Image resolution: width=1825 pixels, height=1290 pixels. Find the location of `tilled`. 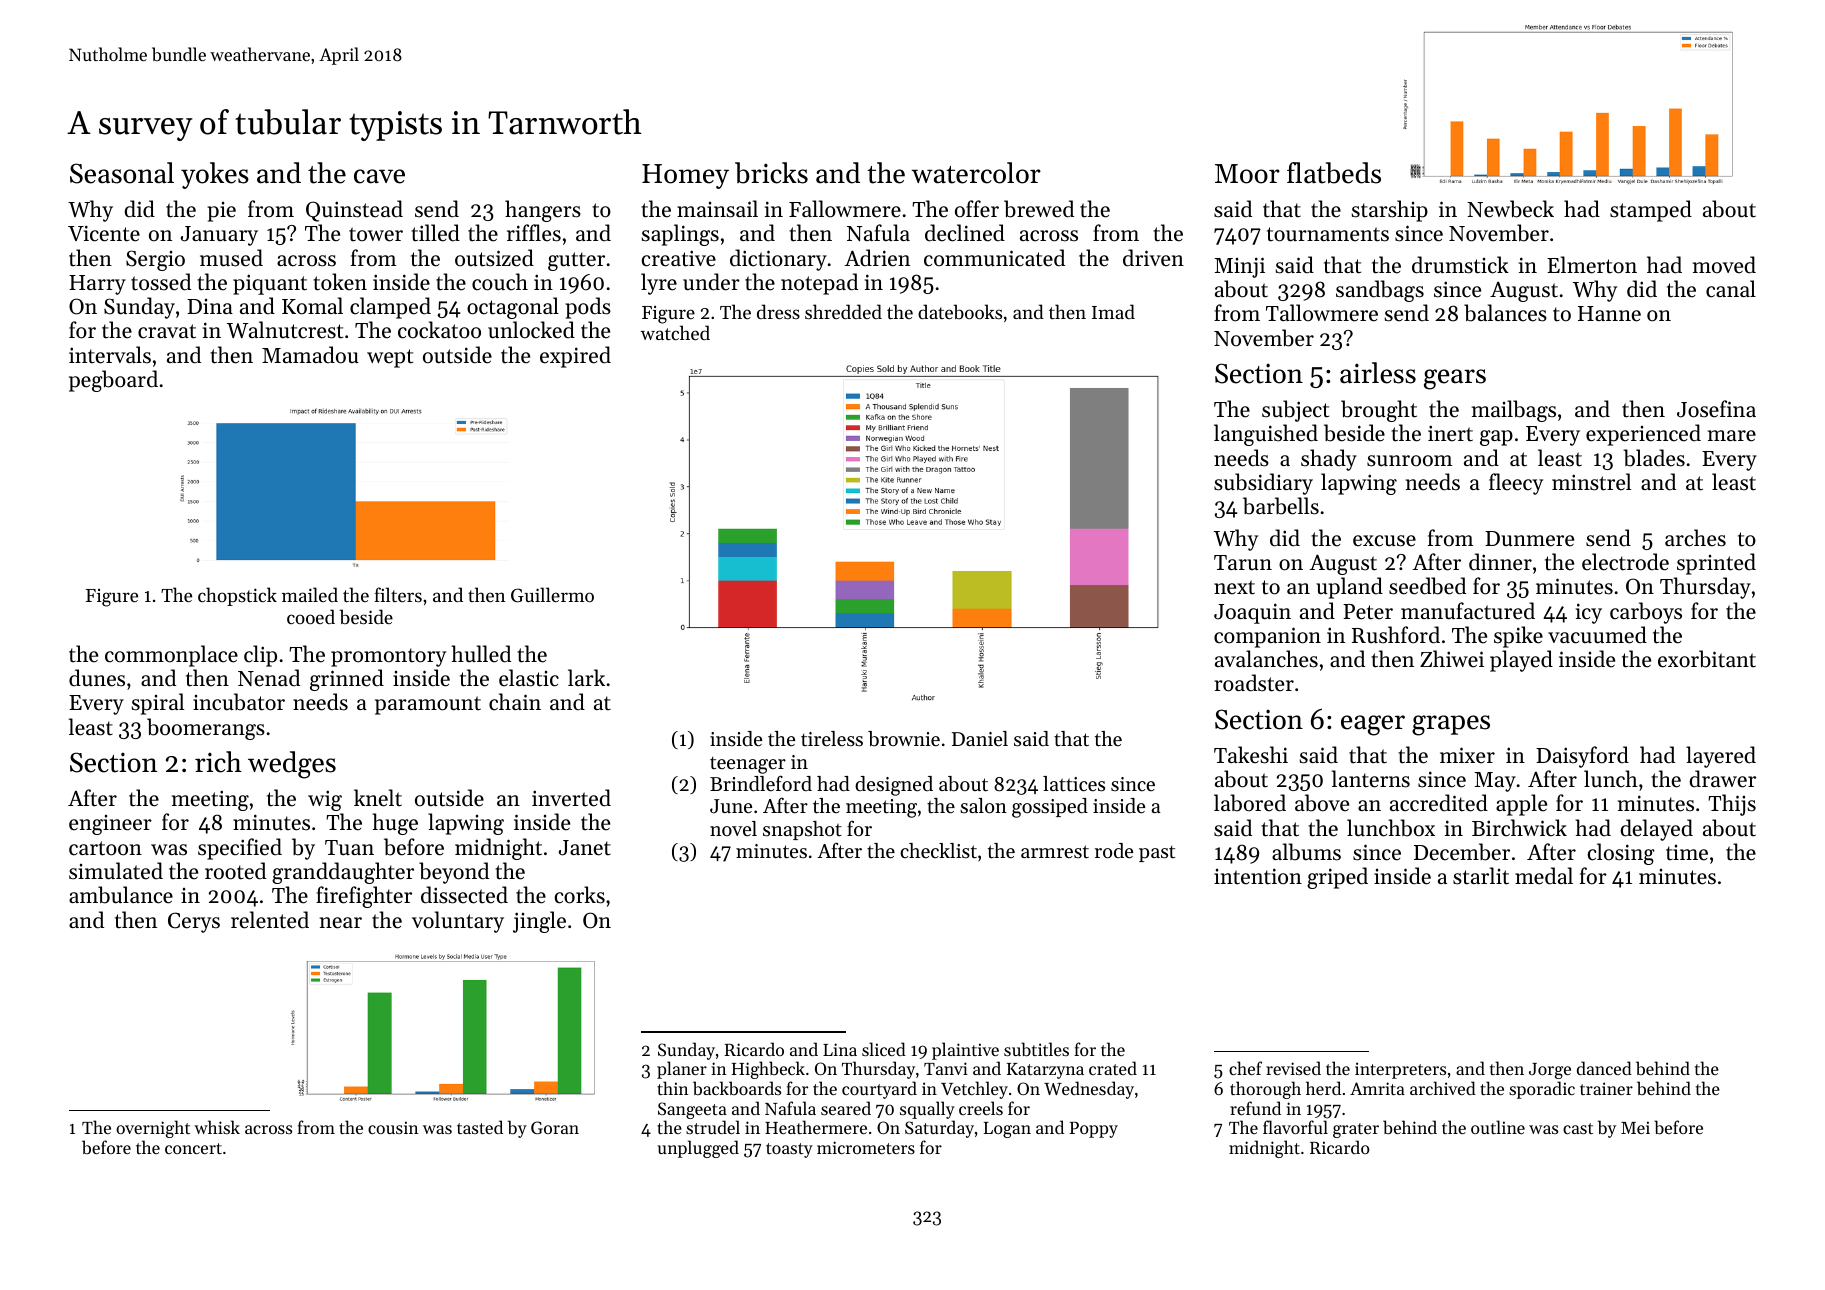

tilled is located at coordinates (435, 233).
